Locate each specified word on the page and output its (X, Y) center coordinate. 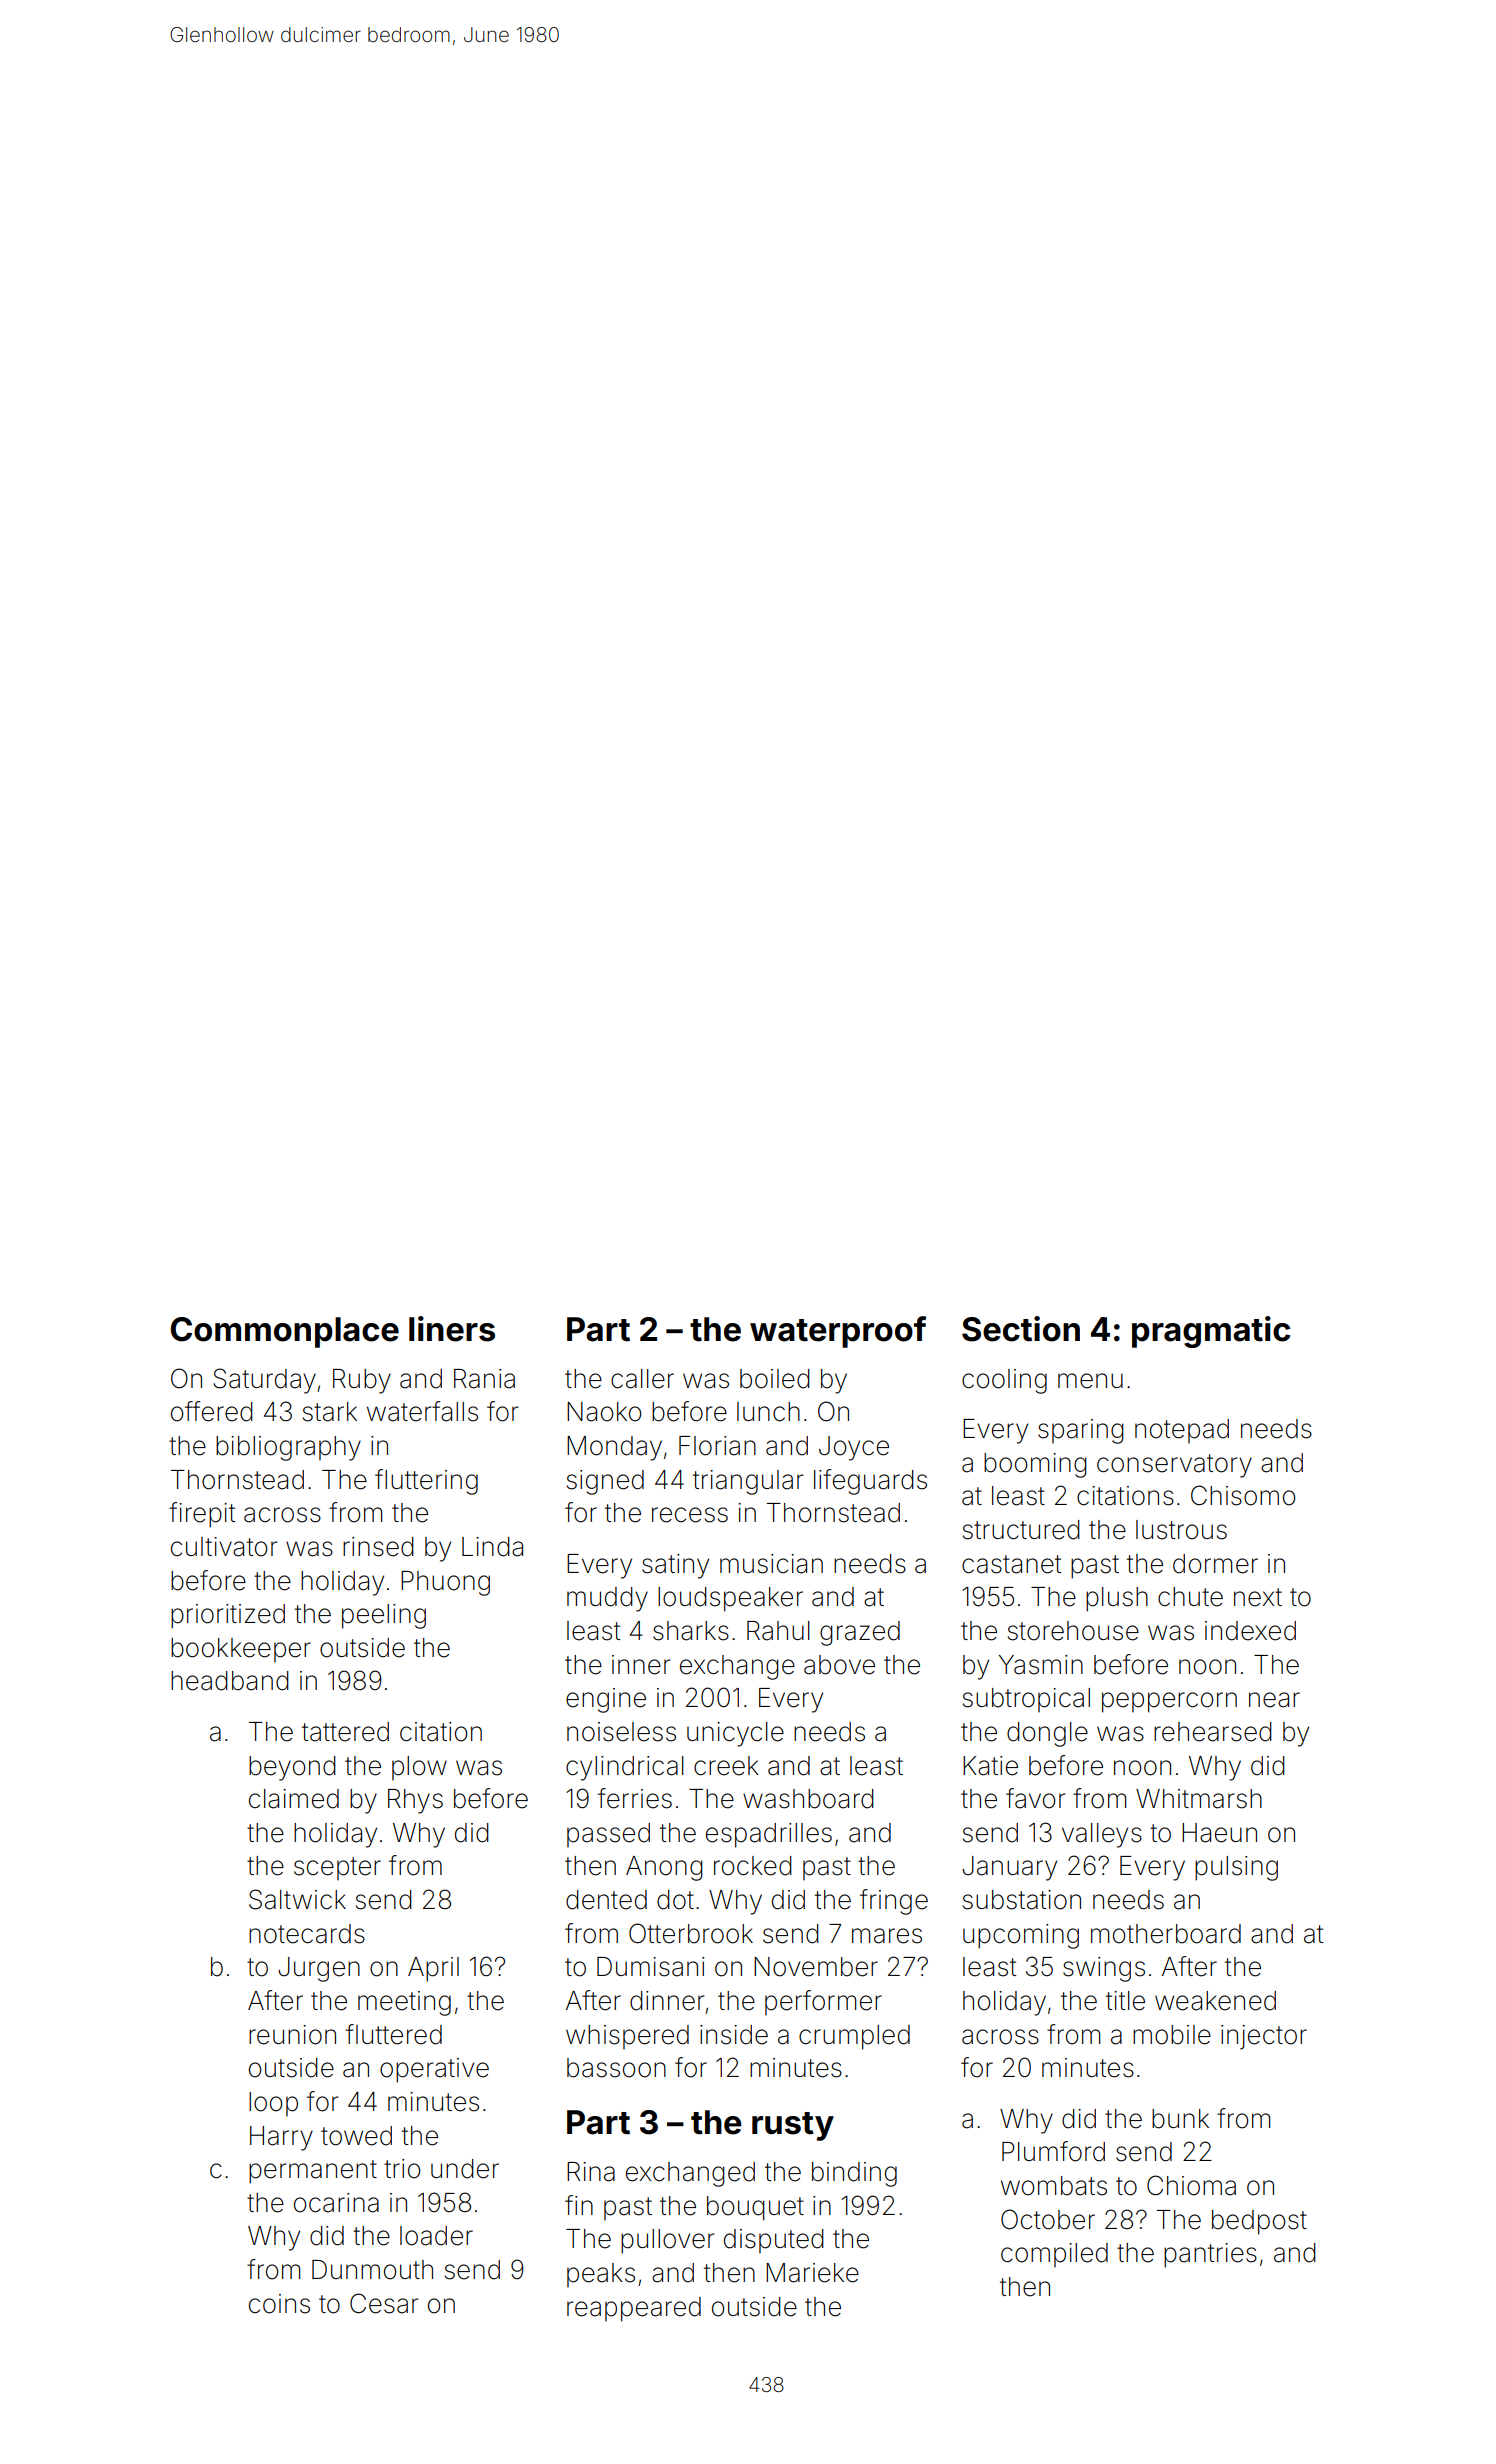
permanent (313, 2172)
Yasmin (1041, 1665)
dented (606, 1900)
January (1009, 1868)
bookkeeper (241, 1650)
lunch (768, 1412)
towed (356, 2136)
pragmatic (1211, 1332)
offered (212, 1411)
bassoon (616, 2068)
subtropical (1026, 1700)
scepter (337, 1868)
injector (1264, 2037)
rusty (793, 2126)
